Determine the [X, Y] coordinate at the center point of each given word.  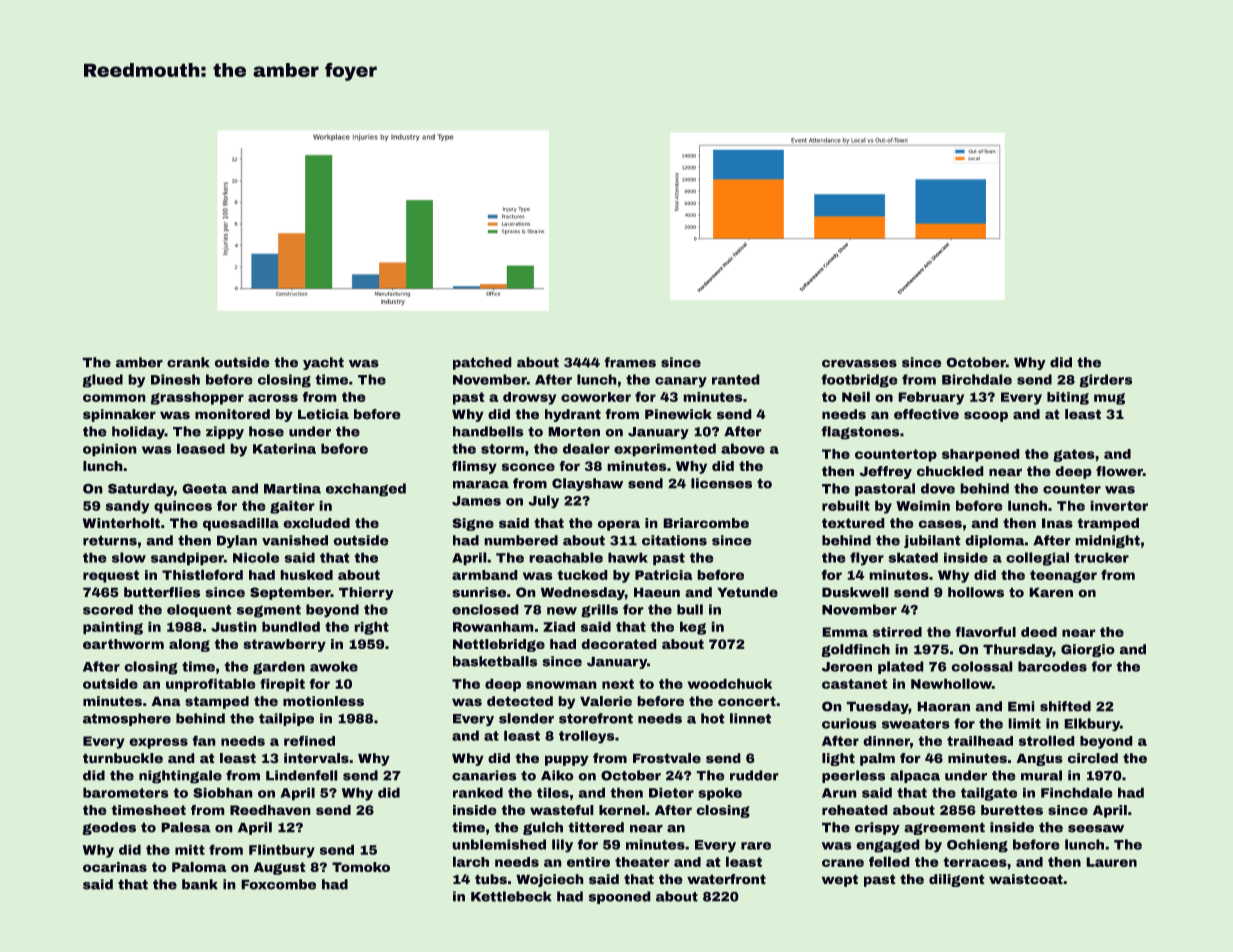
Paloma [199, 867]
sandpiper [187, 559]
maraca [481, 484]
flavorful [986, 632]
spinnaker [119, 415]
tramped [1108, 524]
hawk [628, 558]
